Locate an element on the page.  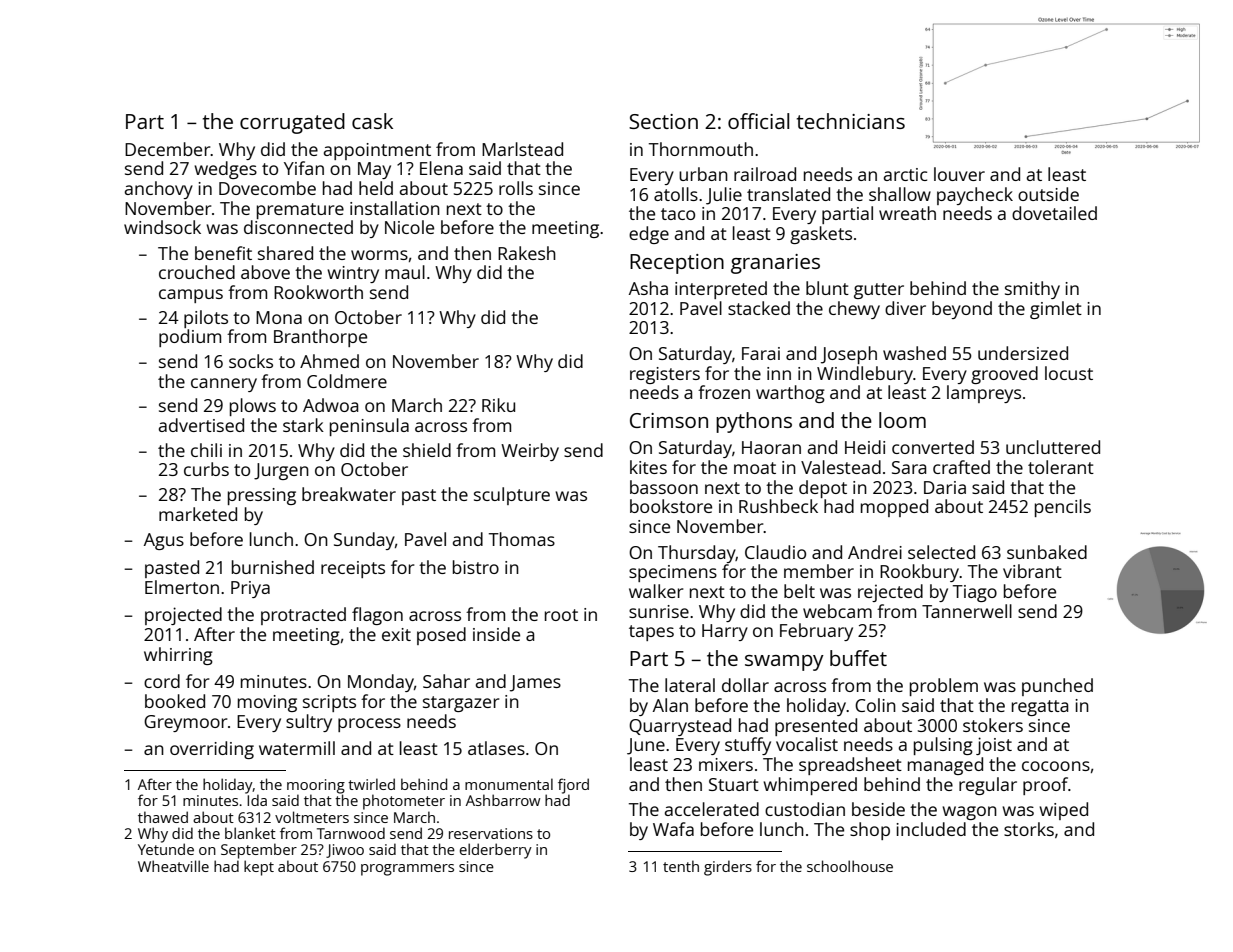
Rakesh is located at coordinates (527, 253).
